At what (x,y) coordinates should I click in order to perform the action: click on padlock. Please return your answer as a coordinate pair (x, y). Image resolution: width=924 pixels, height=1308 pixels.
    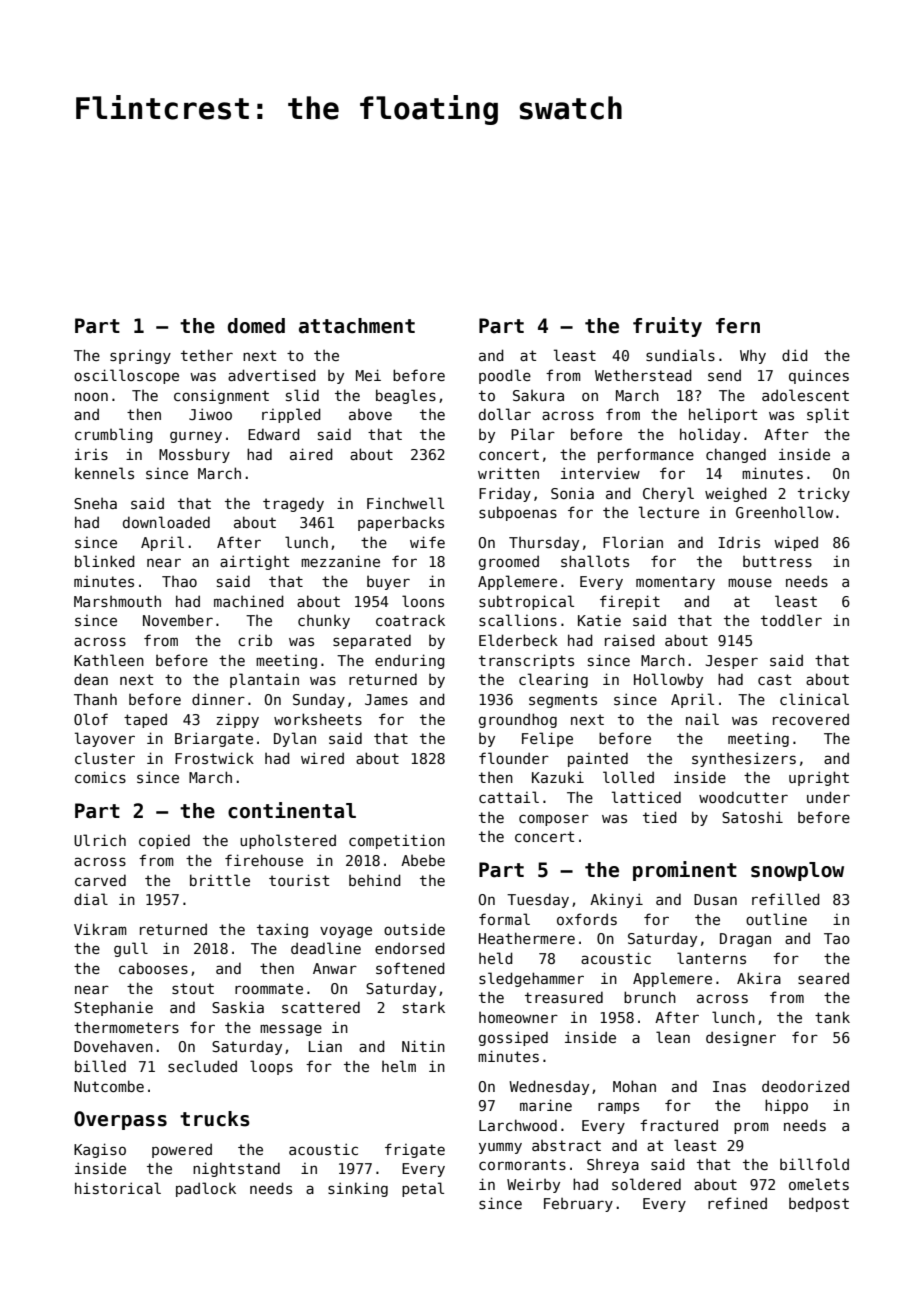
    Looking at the image, I should click on (206, 1189).
